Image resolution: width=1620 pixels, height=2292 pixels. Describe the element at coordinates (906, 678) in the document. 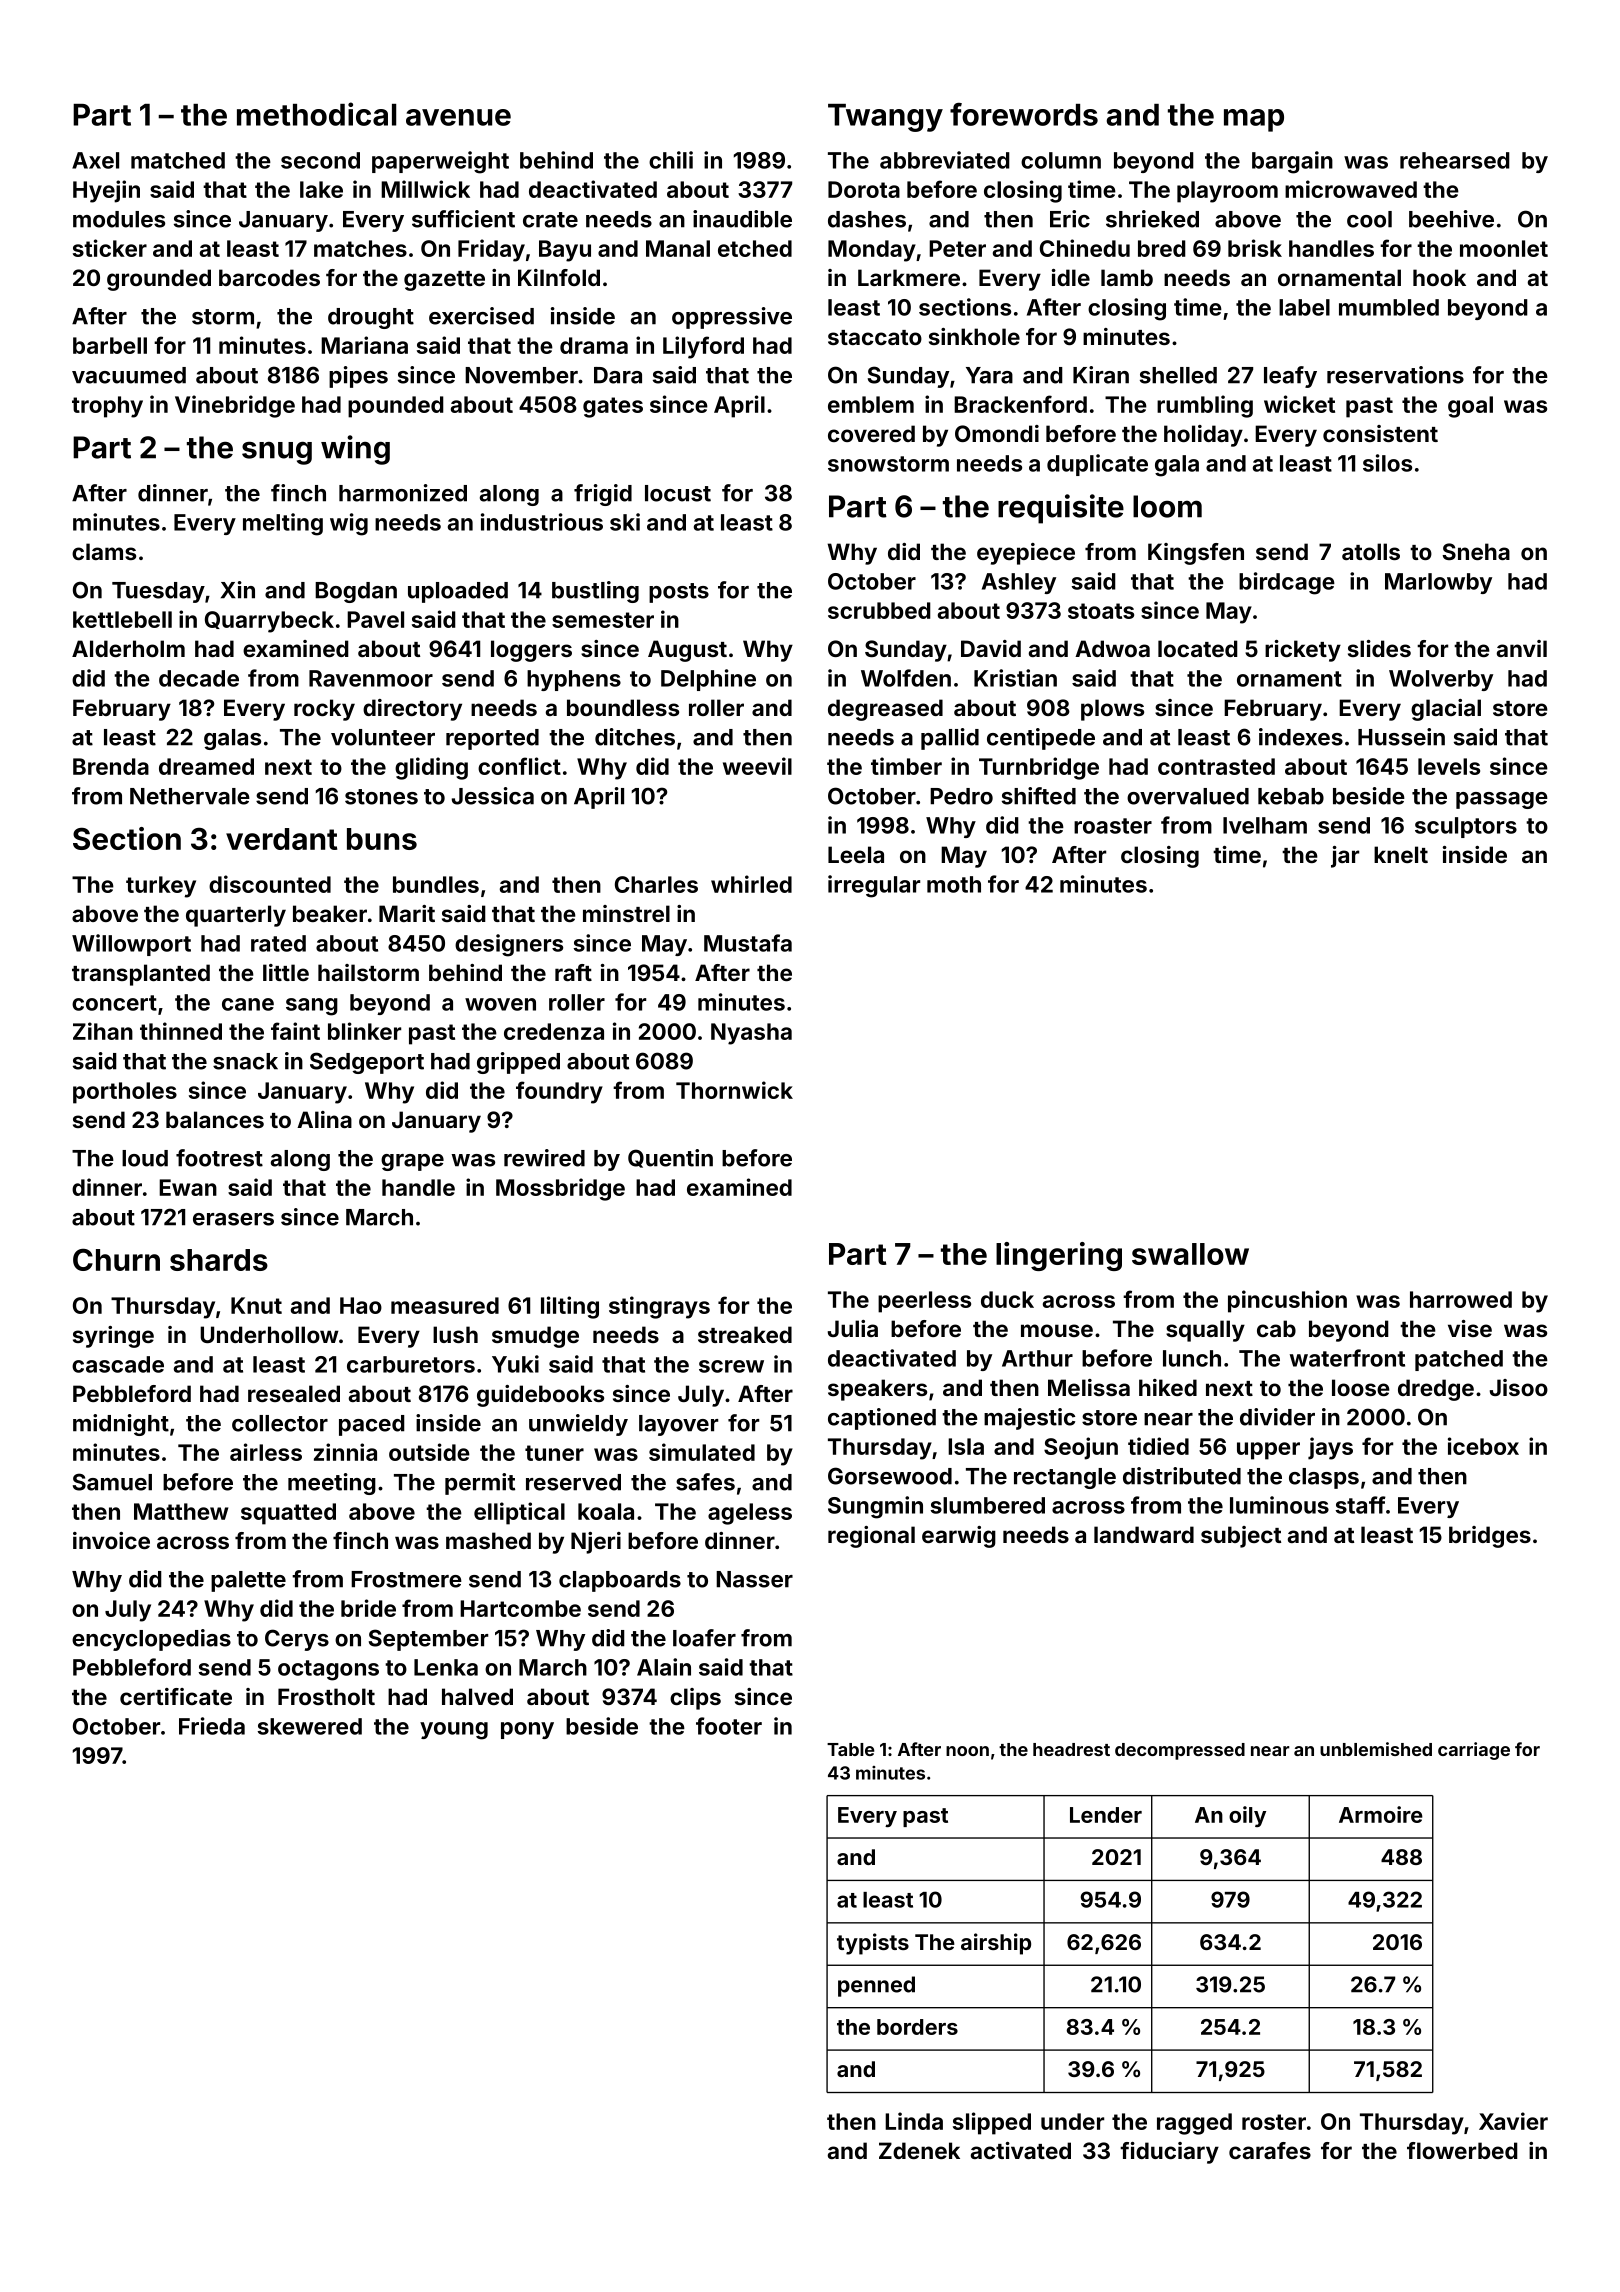

I see `Wolfden` at that location.
